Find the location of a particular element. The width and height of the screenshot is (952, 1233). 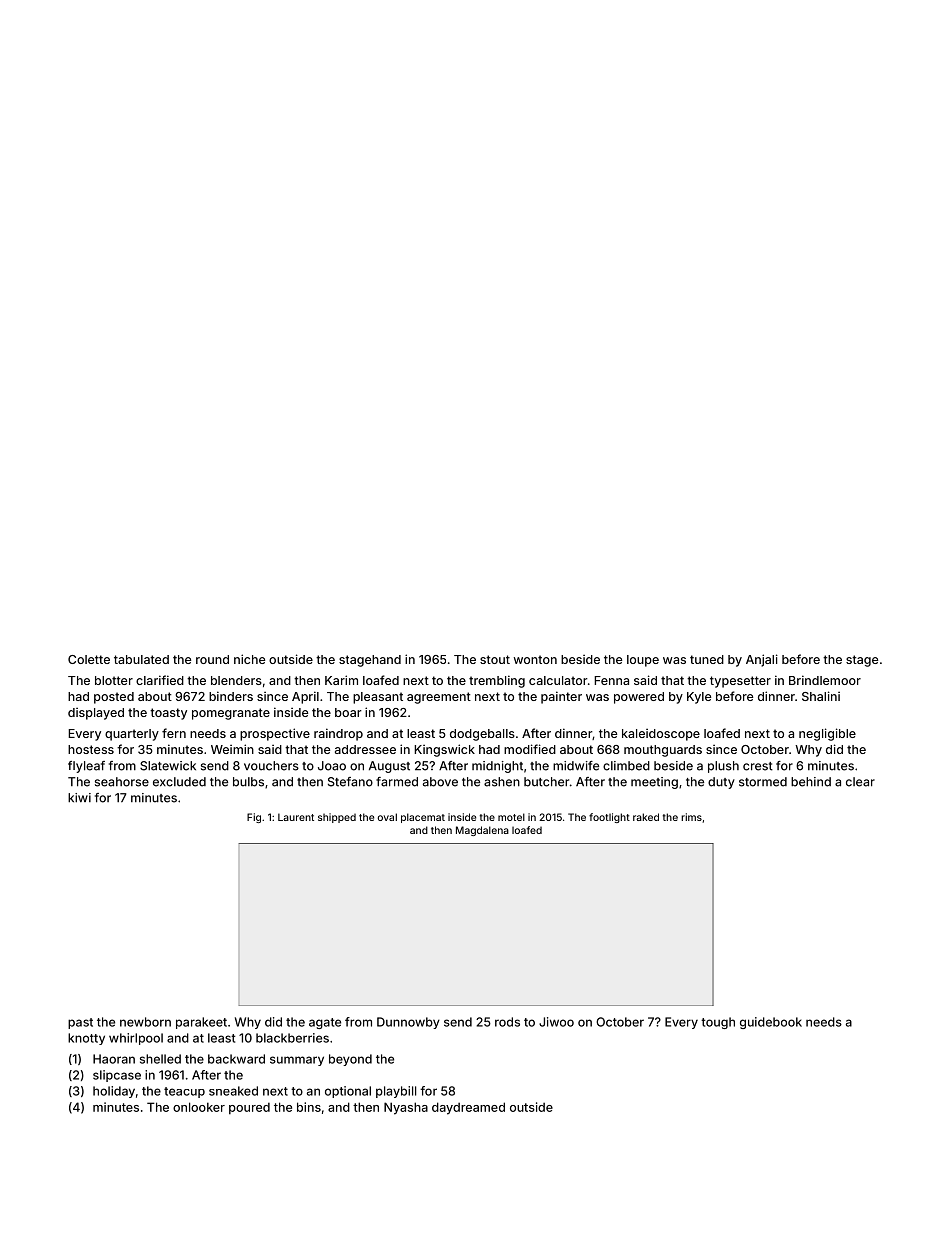

Fig is located at coordinates (254, 818).
